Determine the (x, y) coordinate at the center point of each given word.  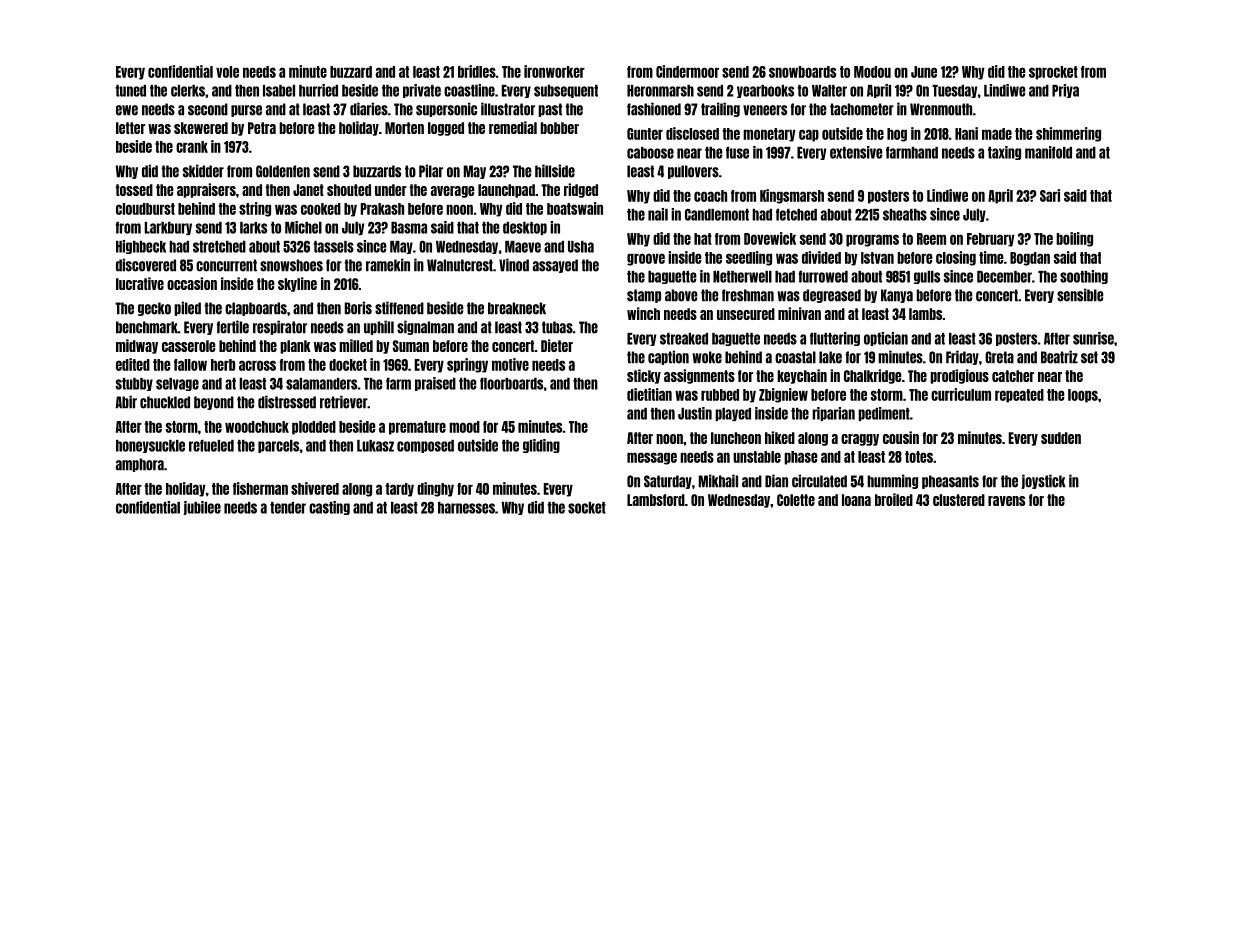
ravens (1006, 501)
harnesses (466, 508)
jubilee (202, 508)
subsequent (566, 91)
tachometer (862, 109)
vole (227, 72)
